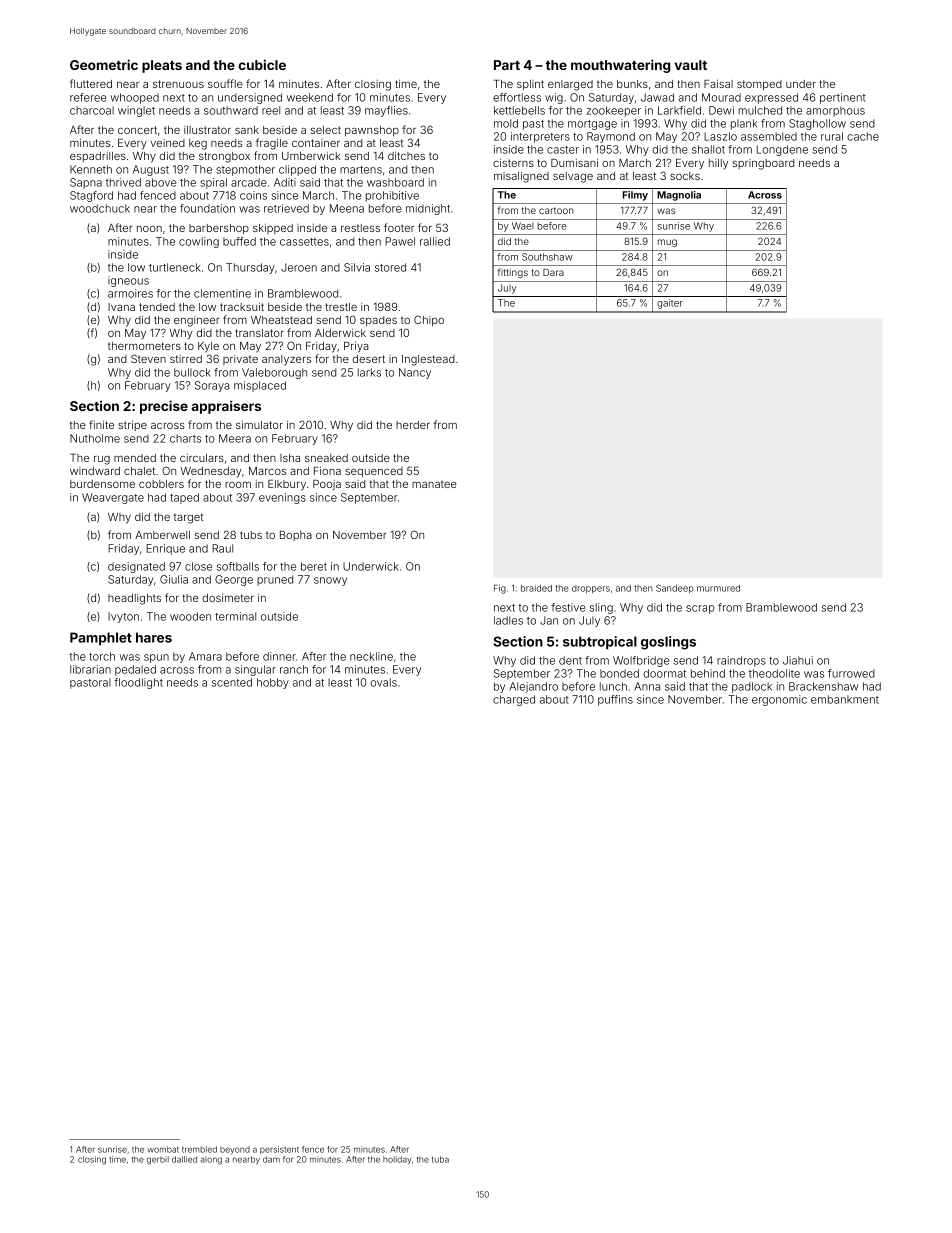  I want to click on Chipo, so click(429, 320).
